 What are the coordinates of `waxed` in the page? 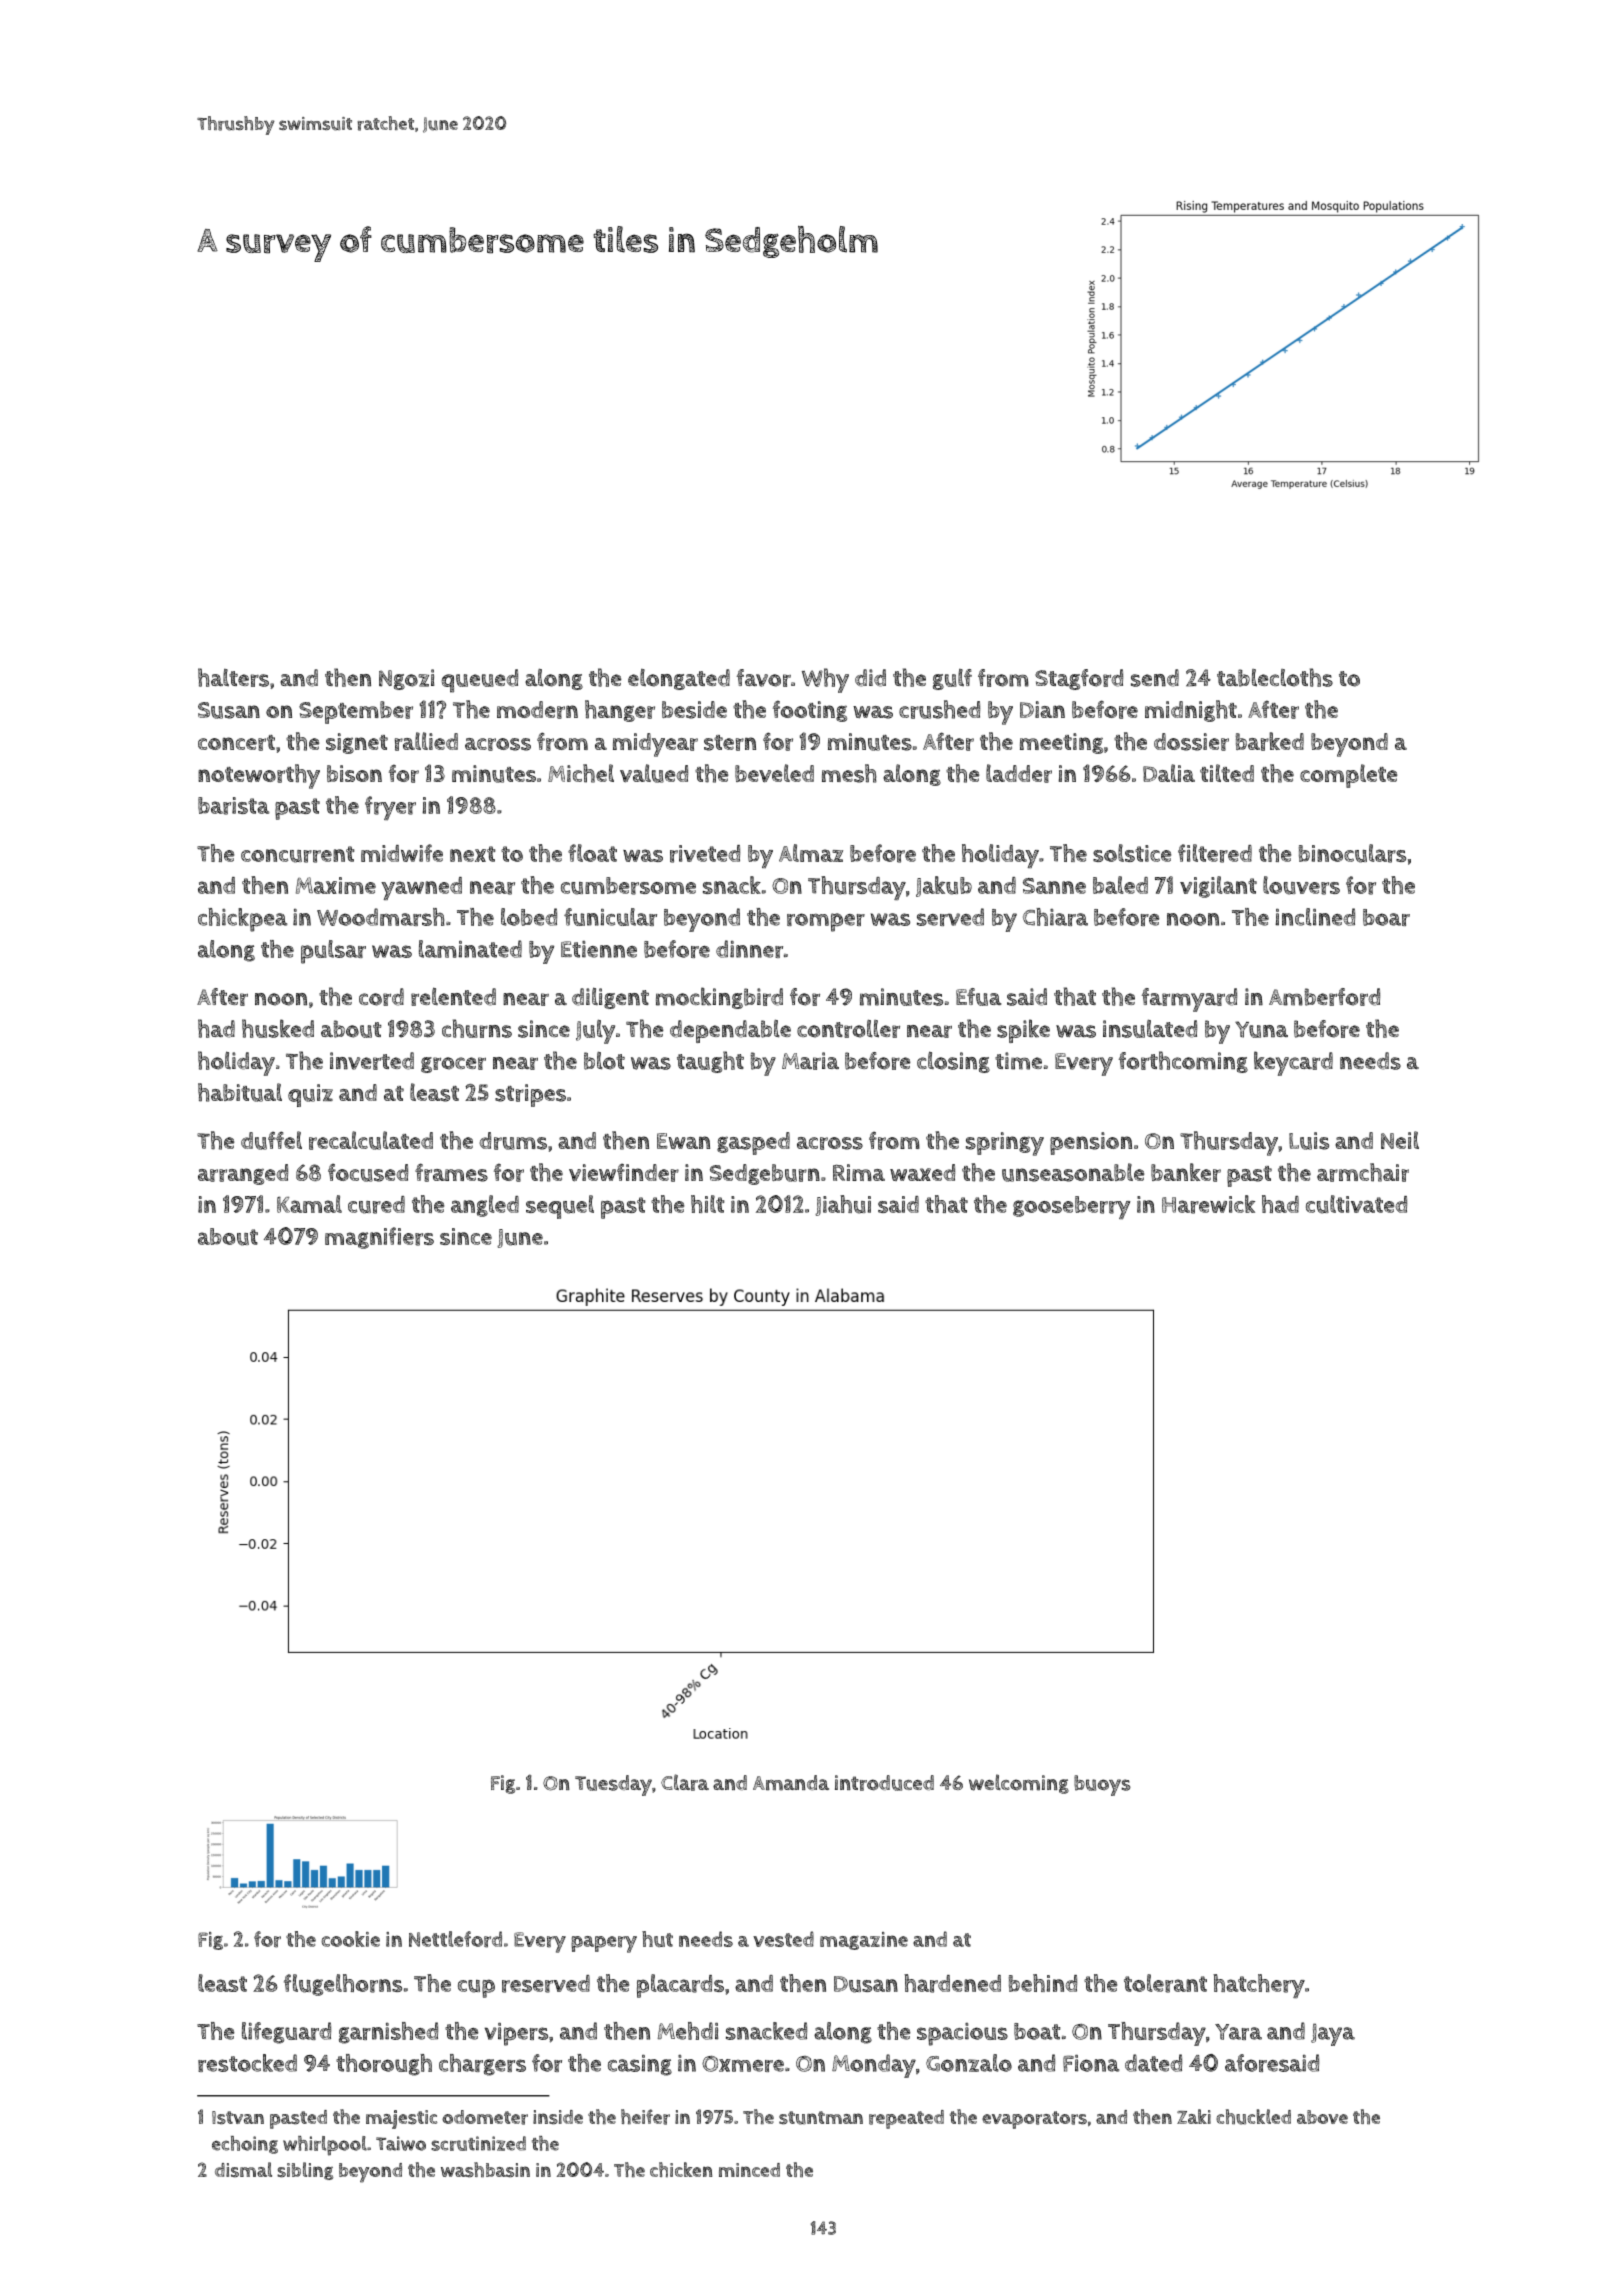 It's located at (922, 1172).
